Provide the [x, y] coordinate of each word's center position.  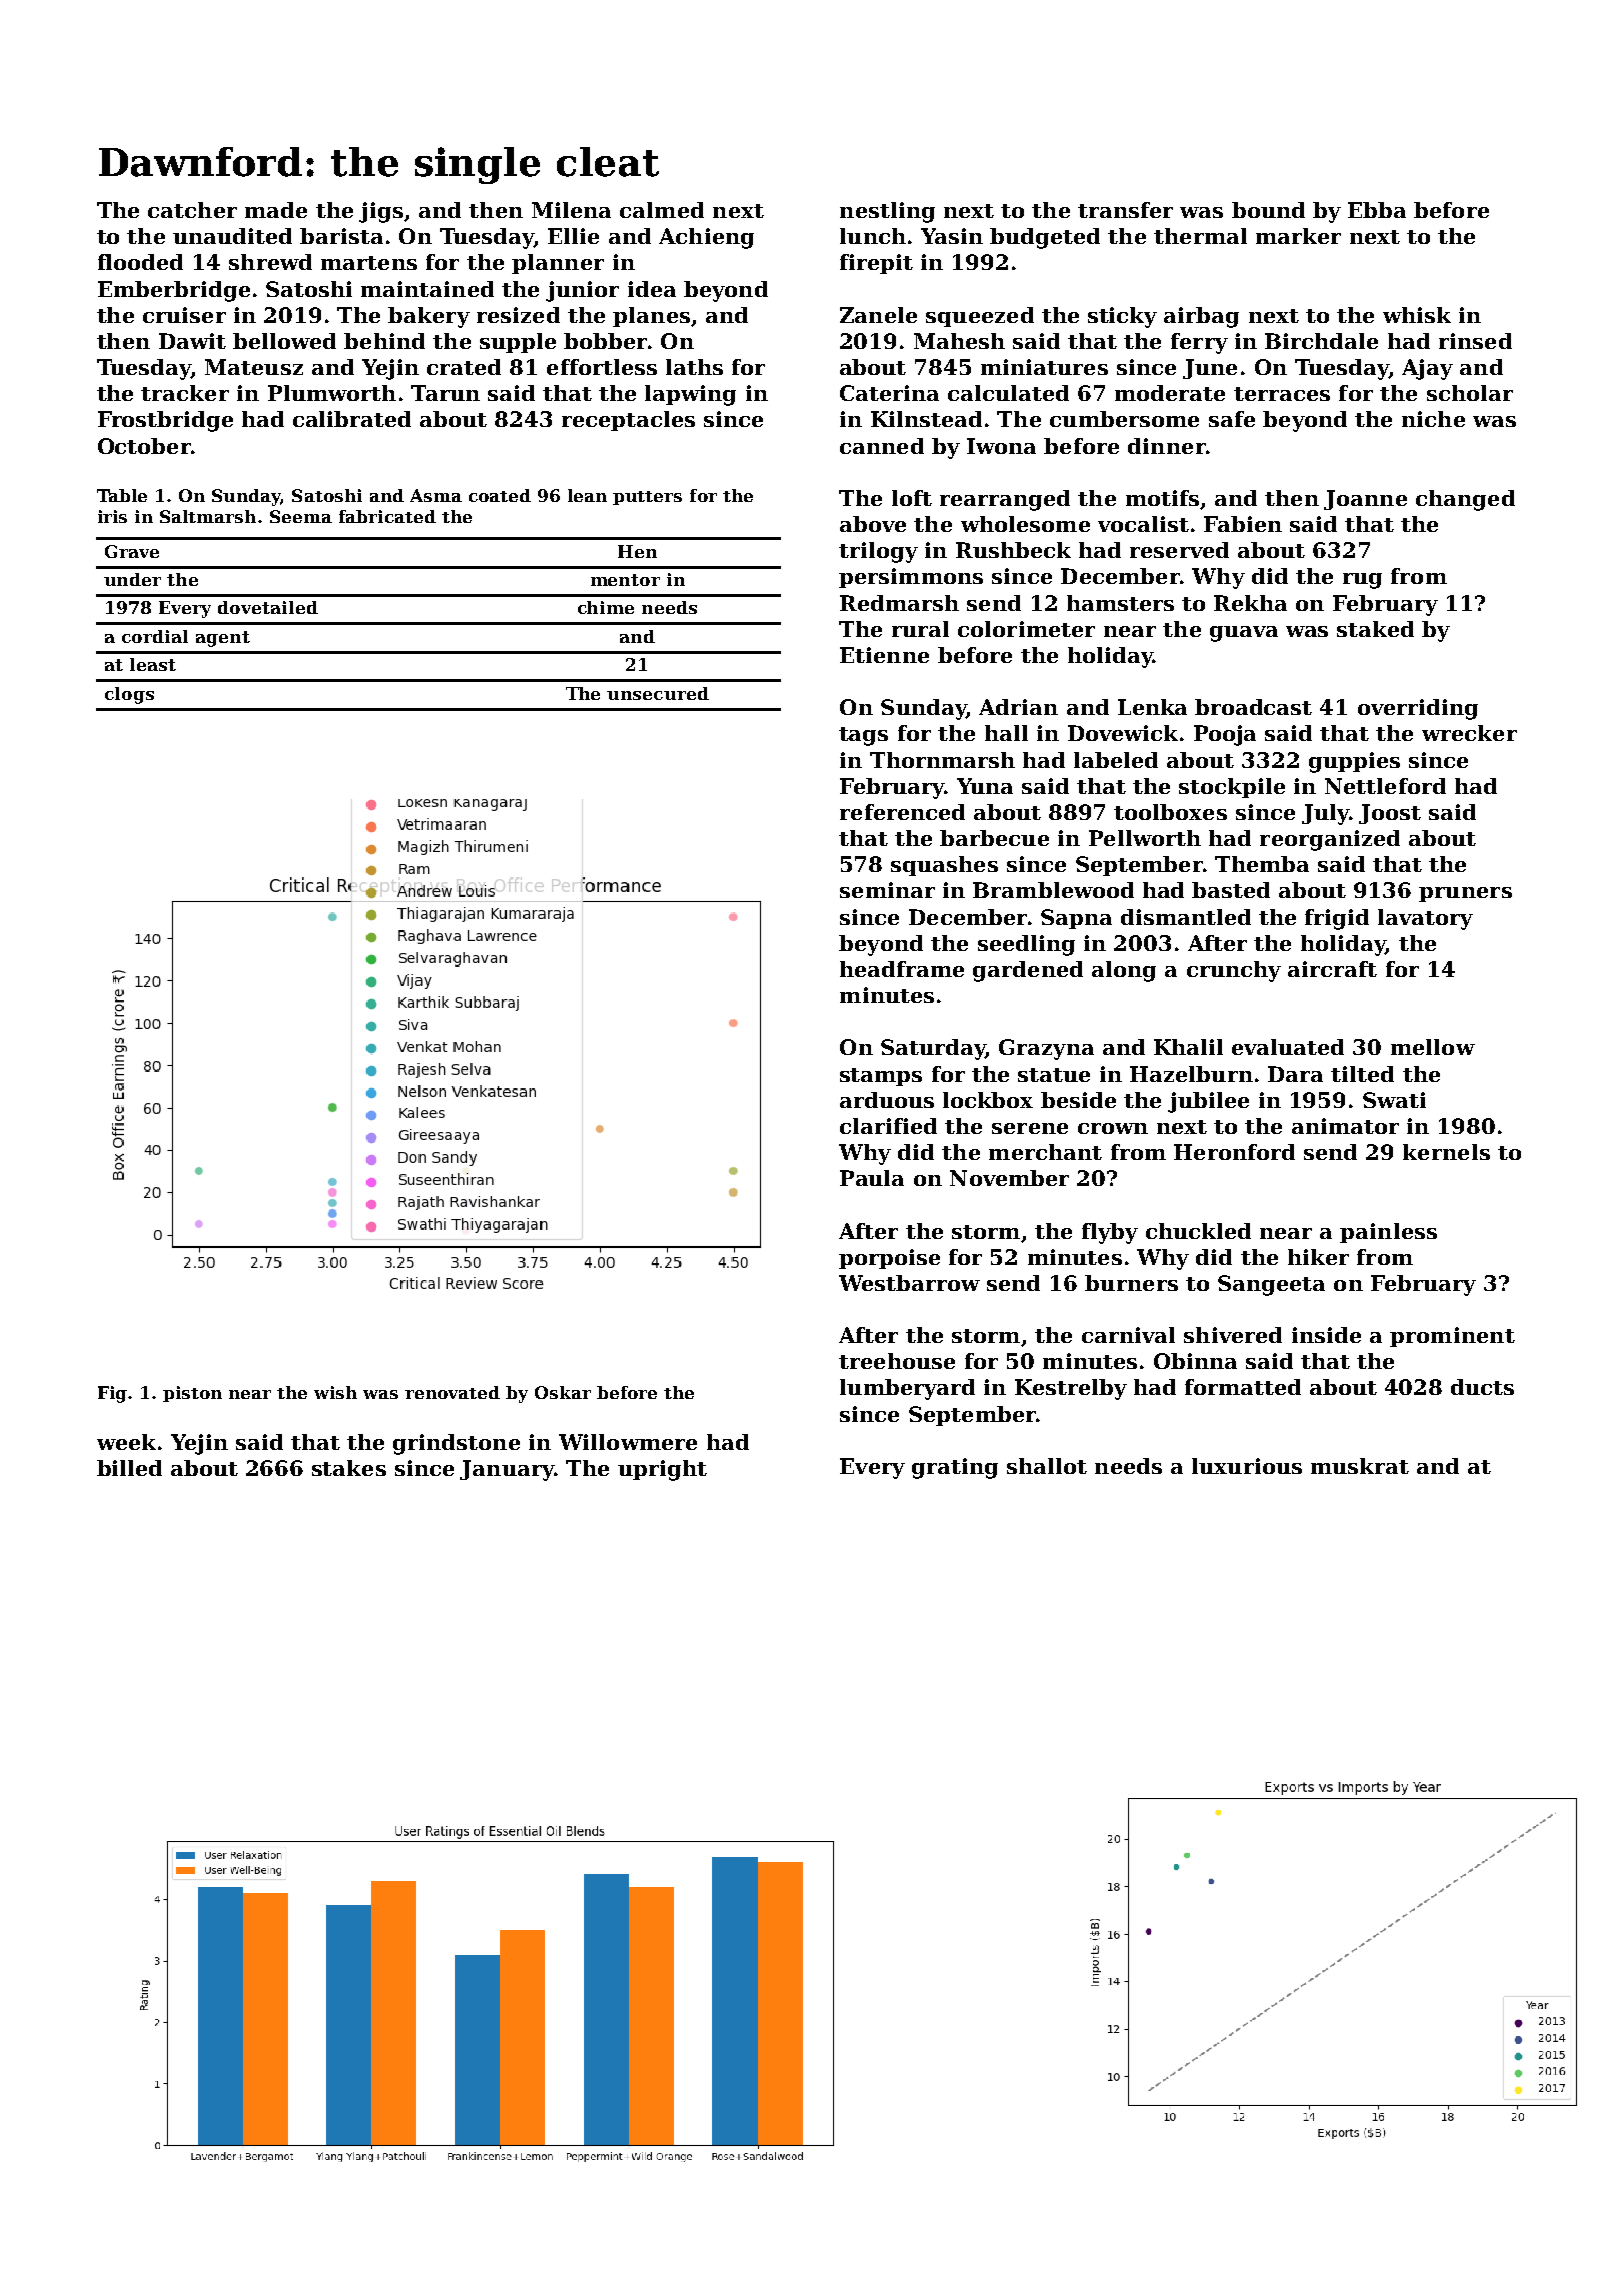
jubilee [1208, 1102]
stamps [881, 1077]
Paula [872, 1178]
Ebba [1377, 210]
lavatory [1425, 919]
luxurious [1247, 1466]
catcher [192, 210]
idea [652, 289]
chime [606, 607]
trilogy [878, 552]
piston [192, 1394]
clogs [129, 695]
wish [335, 1392]
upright [662, 1470]
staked [1375, 629]
